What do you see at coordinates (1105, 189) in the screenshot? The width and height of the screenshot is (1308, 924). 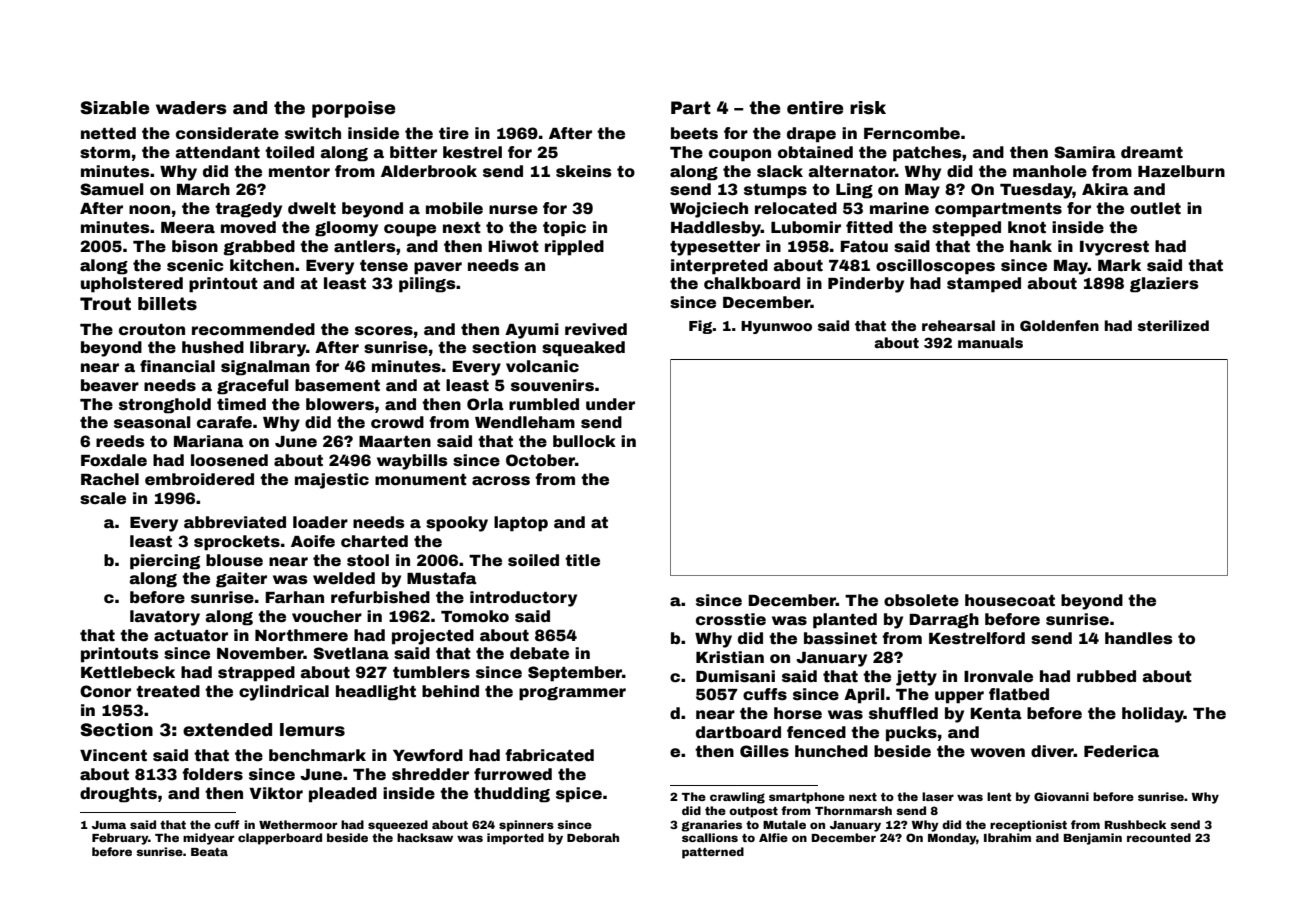 I see `Akira` at bounding box center [1105, 189].
